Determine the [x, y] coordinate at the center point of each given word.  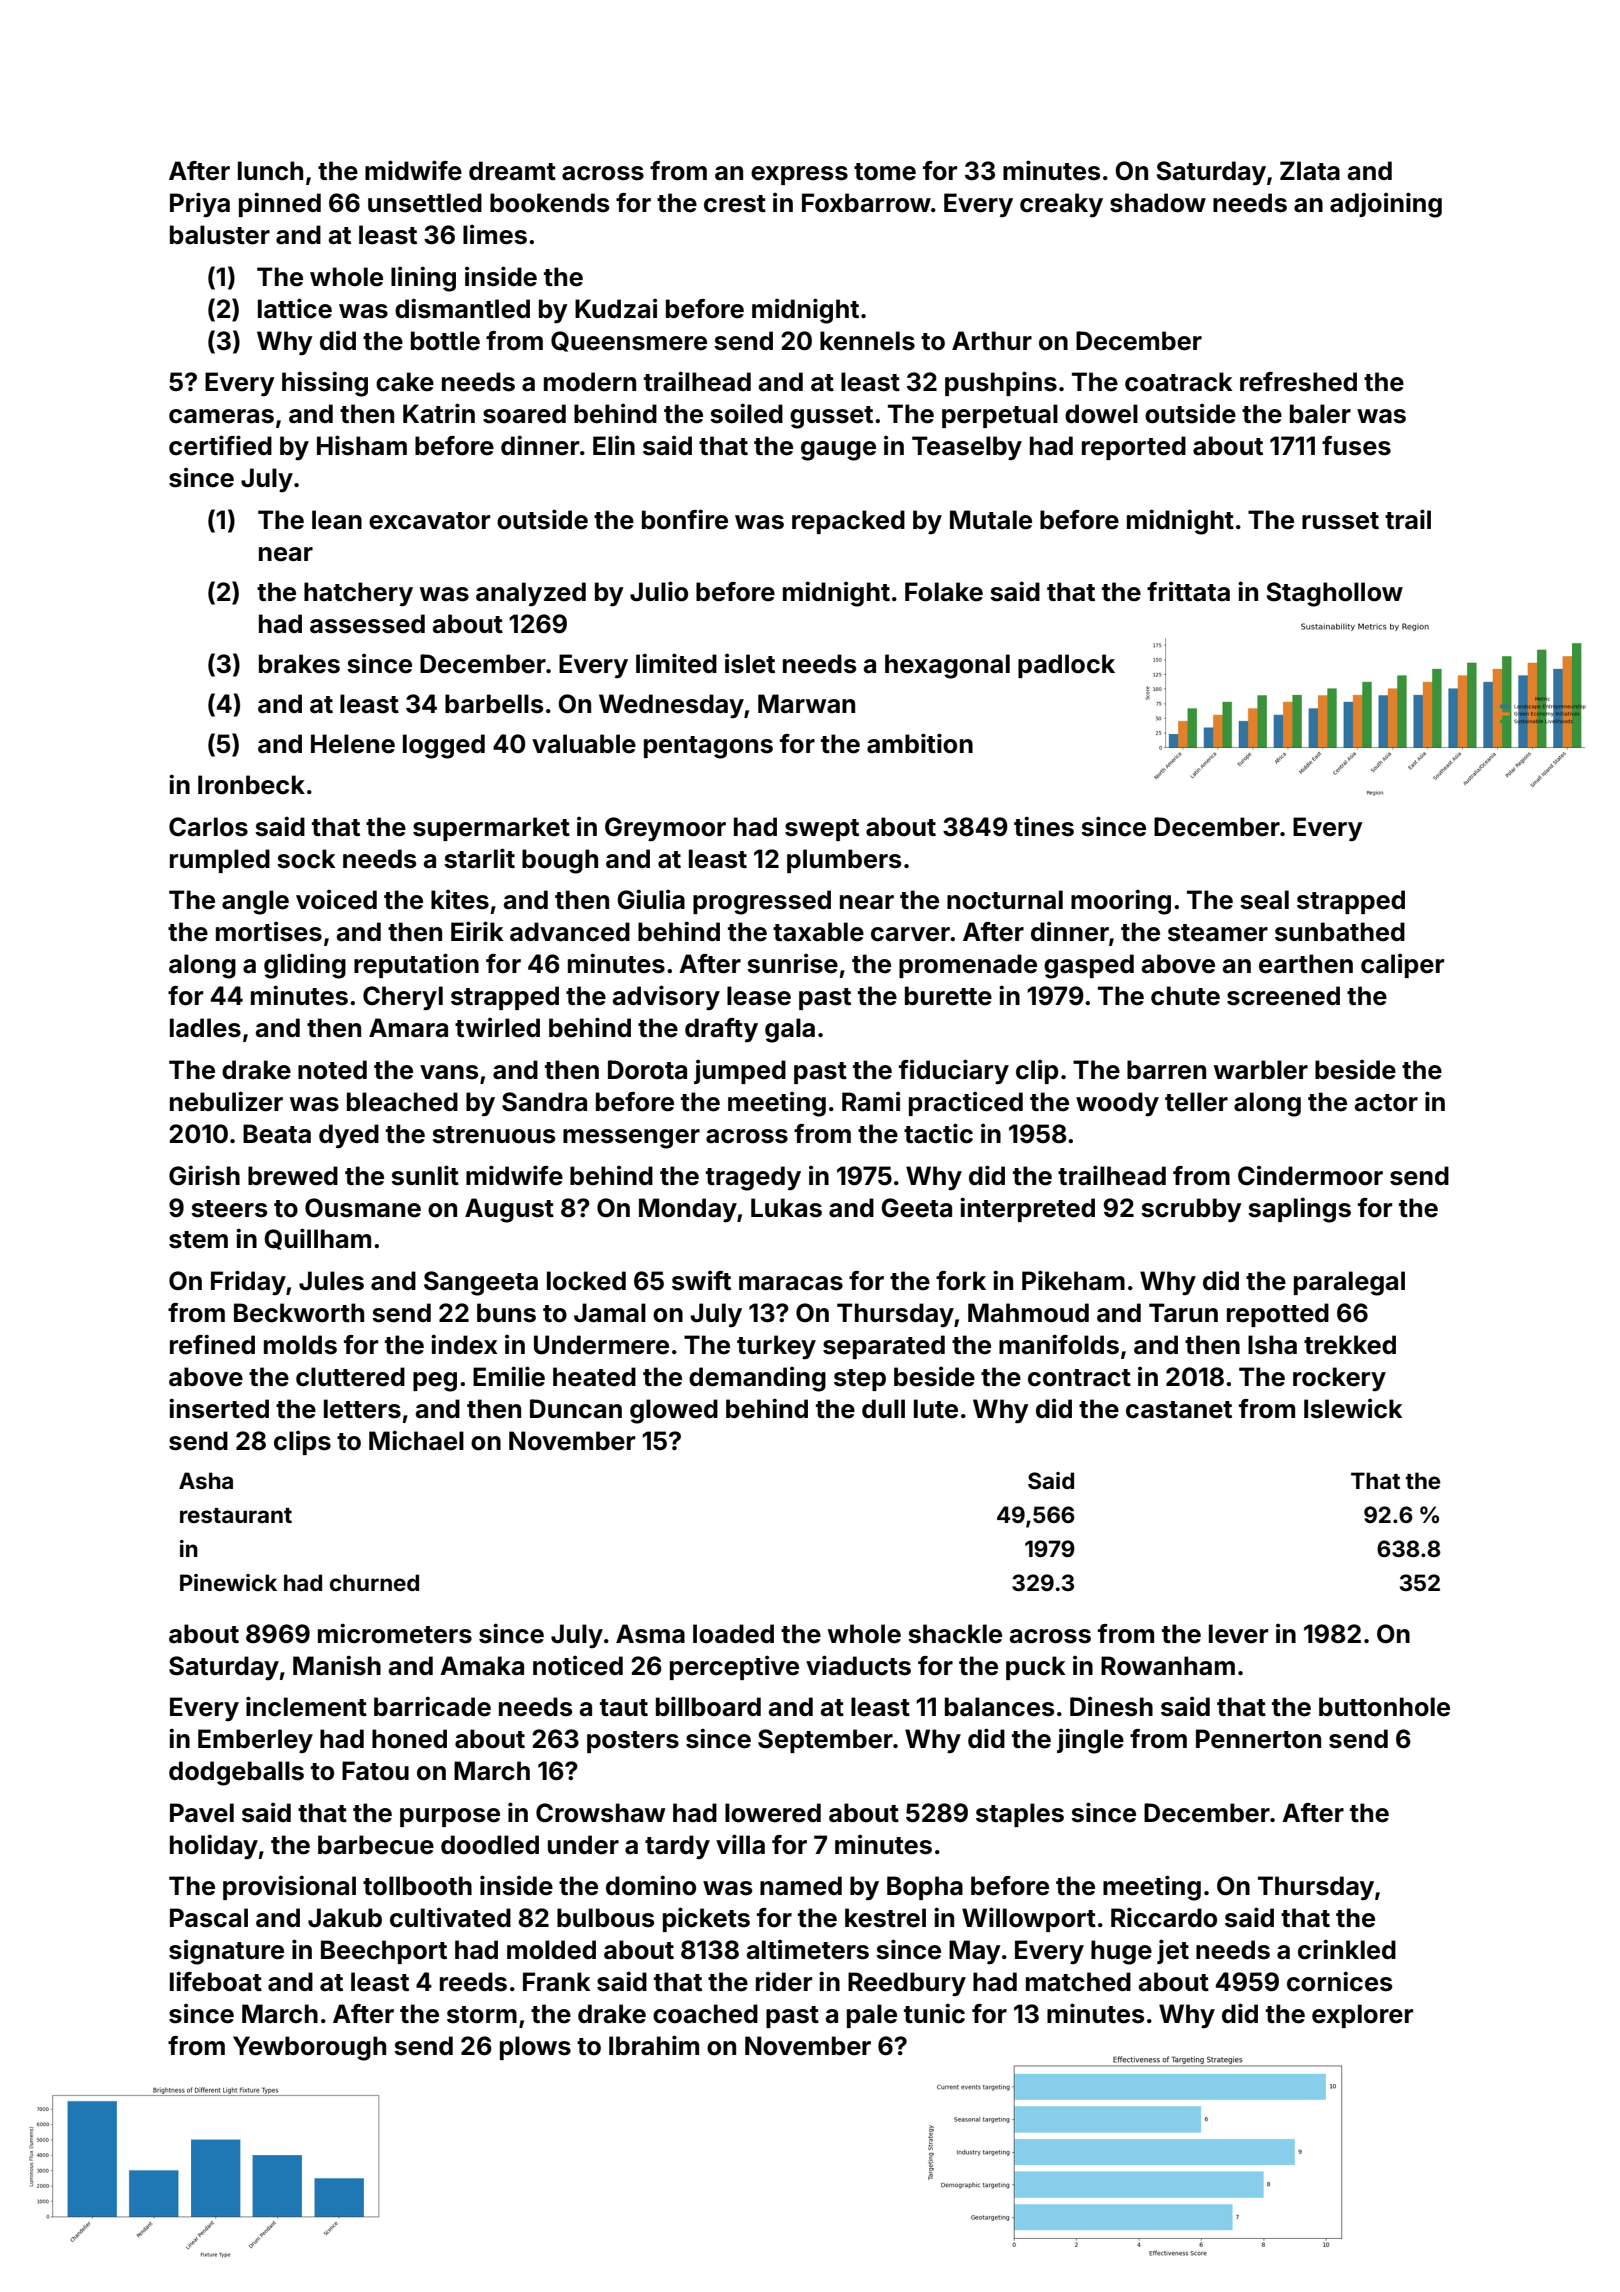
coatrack [1179, 382]
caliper [1402, 965]
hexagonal [947, 666]
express [799, 175]
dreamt [512, 171]
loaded [733, 1634]
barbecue [376, 1845]
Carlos [208, 827]
